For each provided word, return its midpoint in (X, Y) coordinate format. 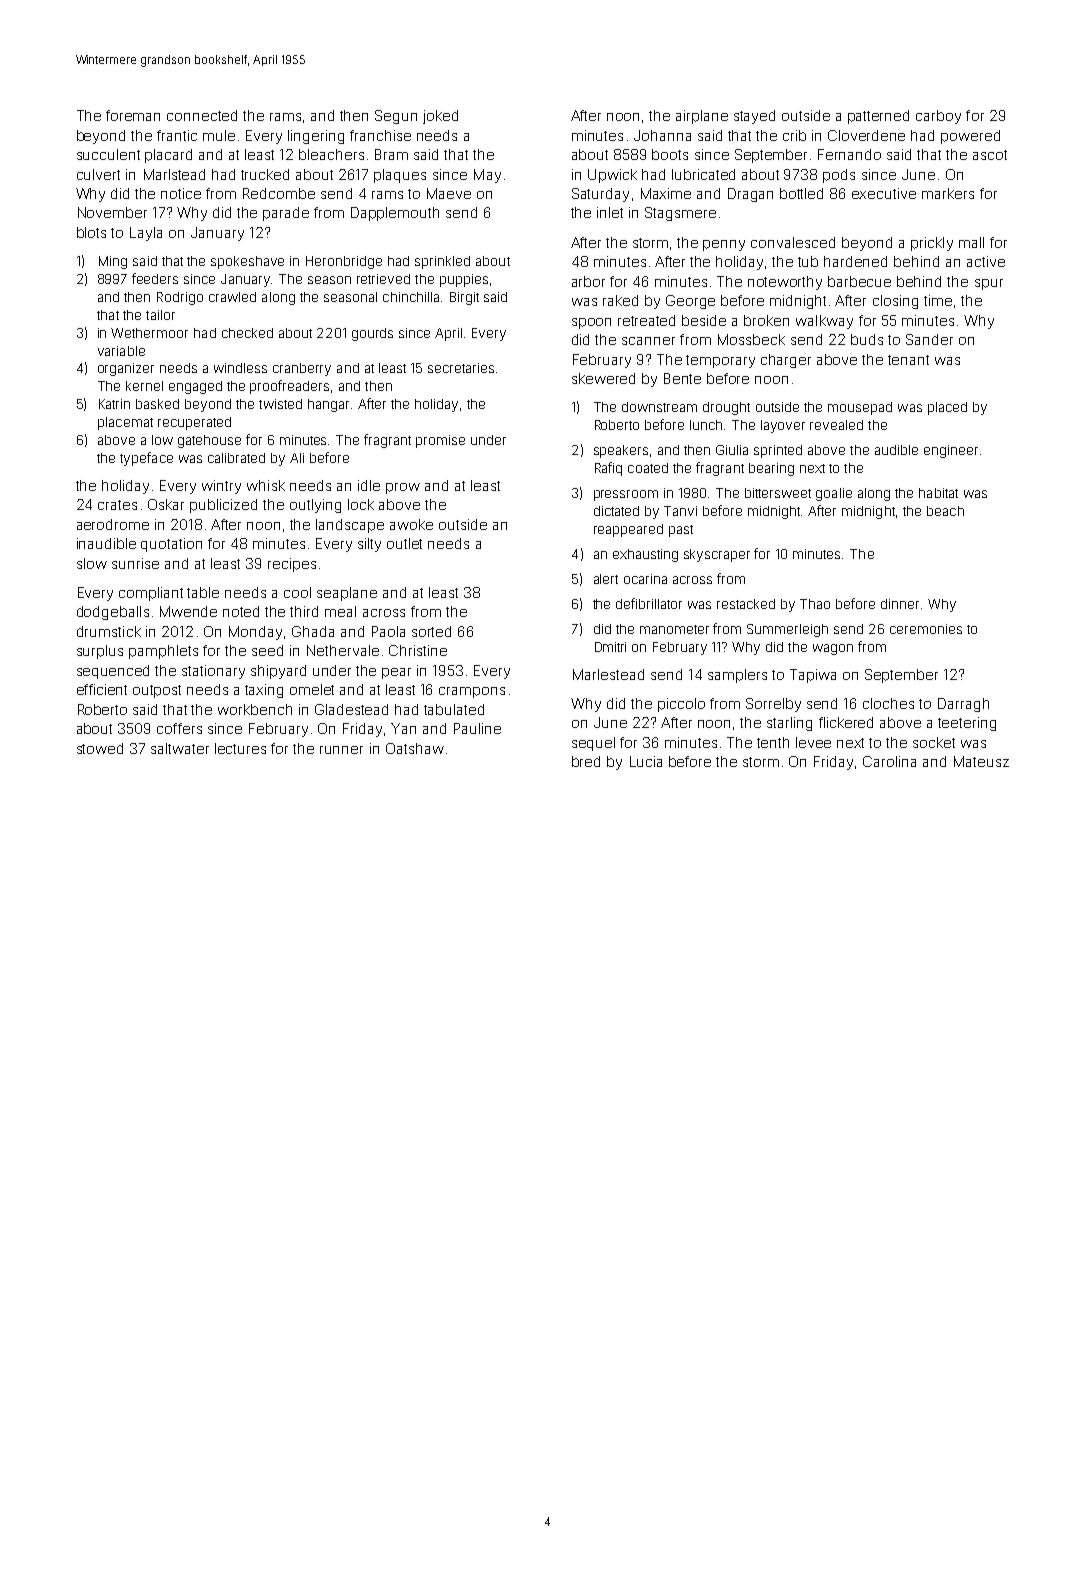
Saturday (600, 195)
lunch (706, 425)
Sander (929, 339)
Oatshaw (415, 748)
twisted (280, 404)
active (986, 261)
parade (286, 214)
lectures (240, 748)
